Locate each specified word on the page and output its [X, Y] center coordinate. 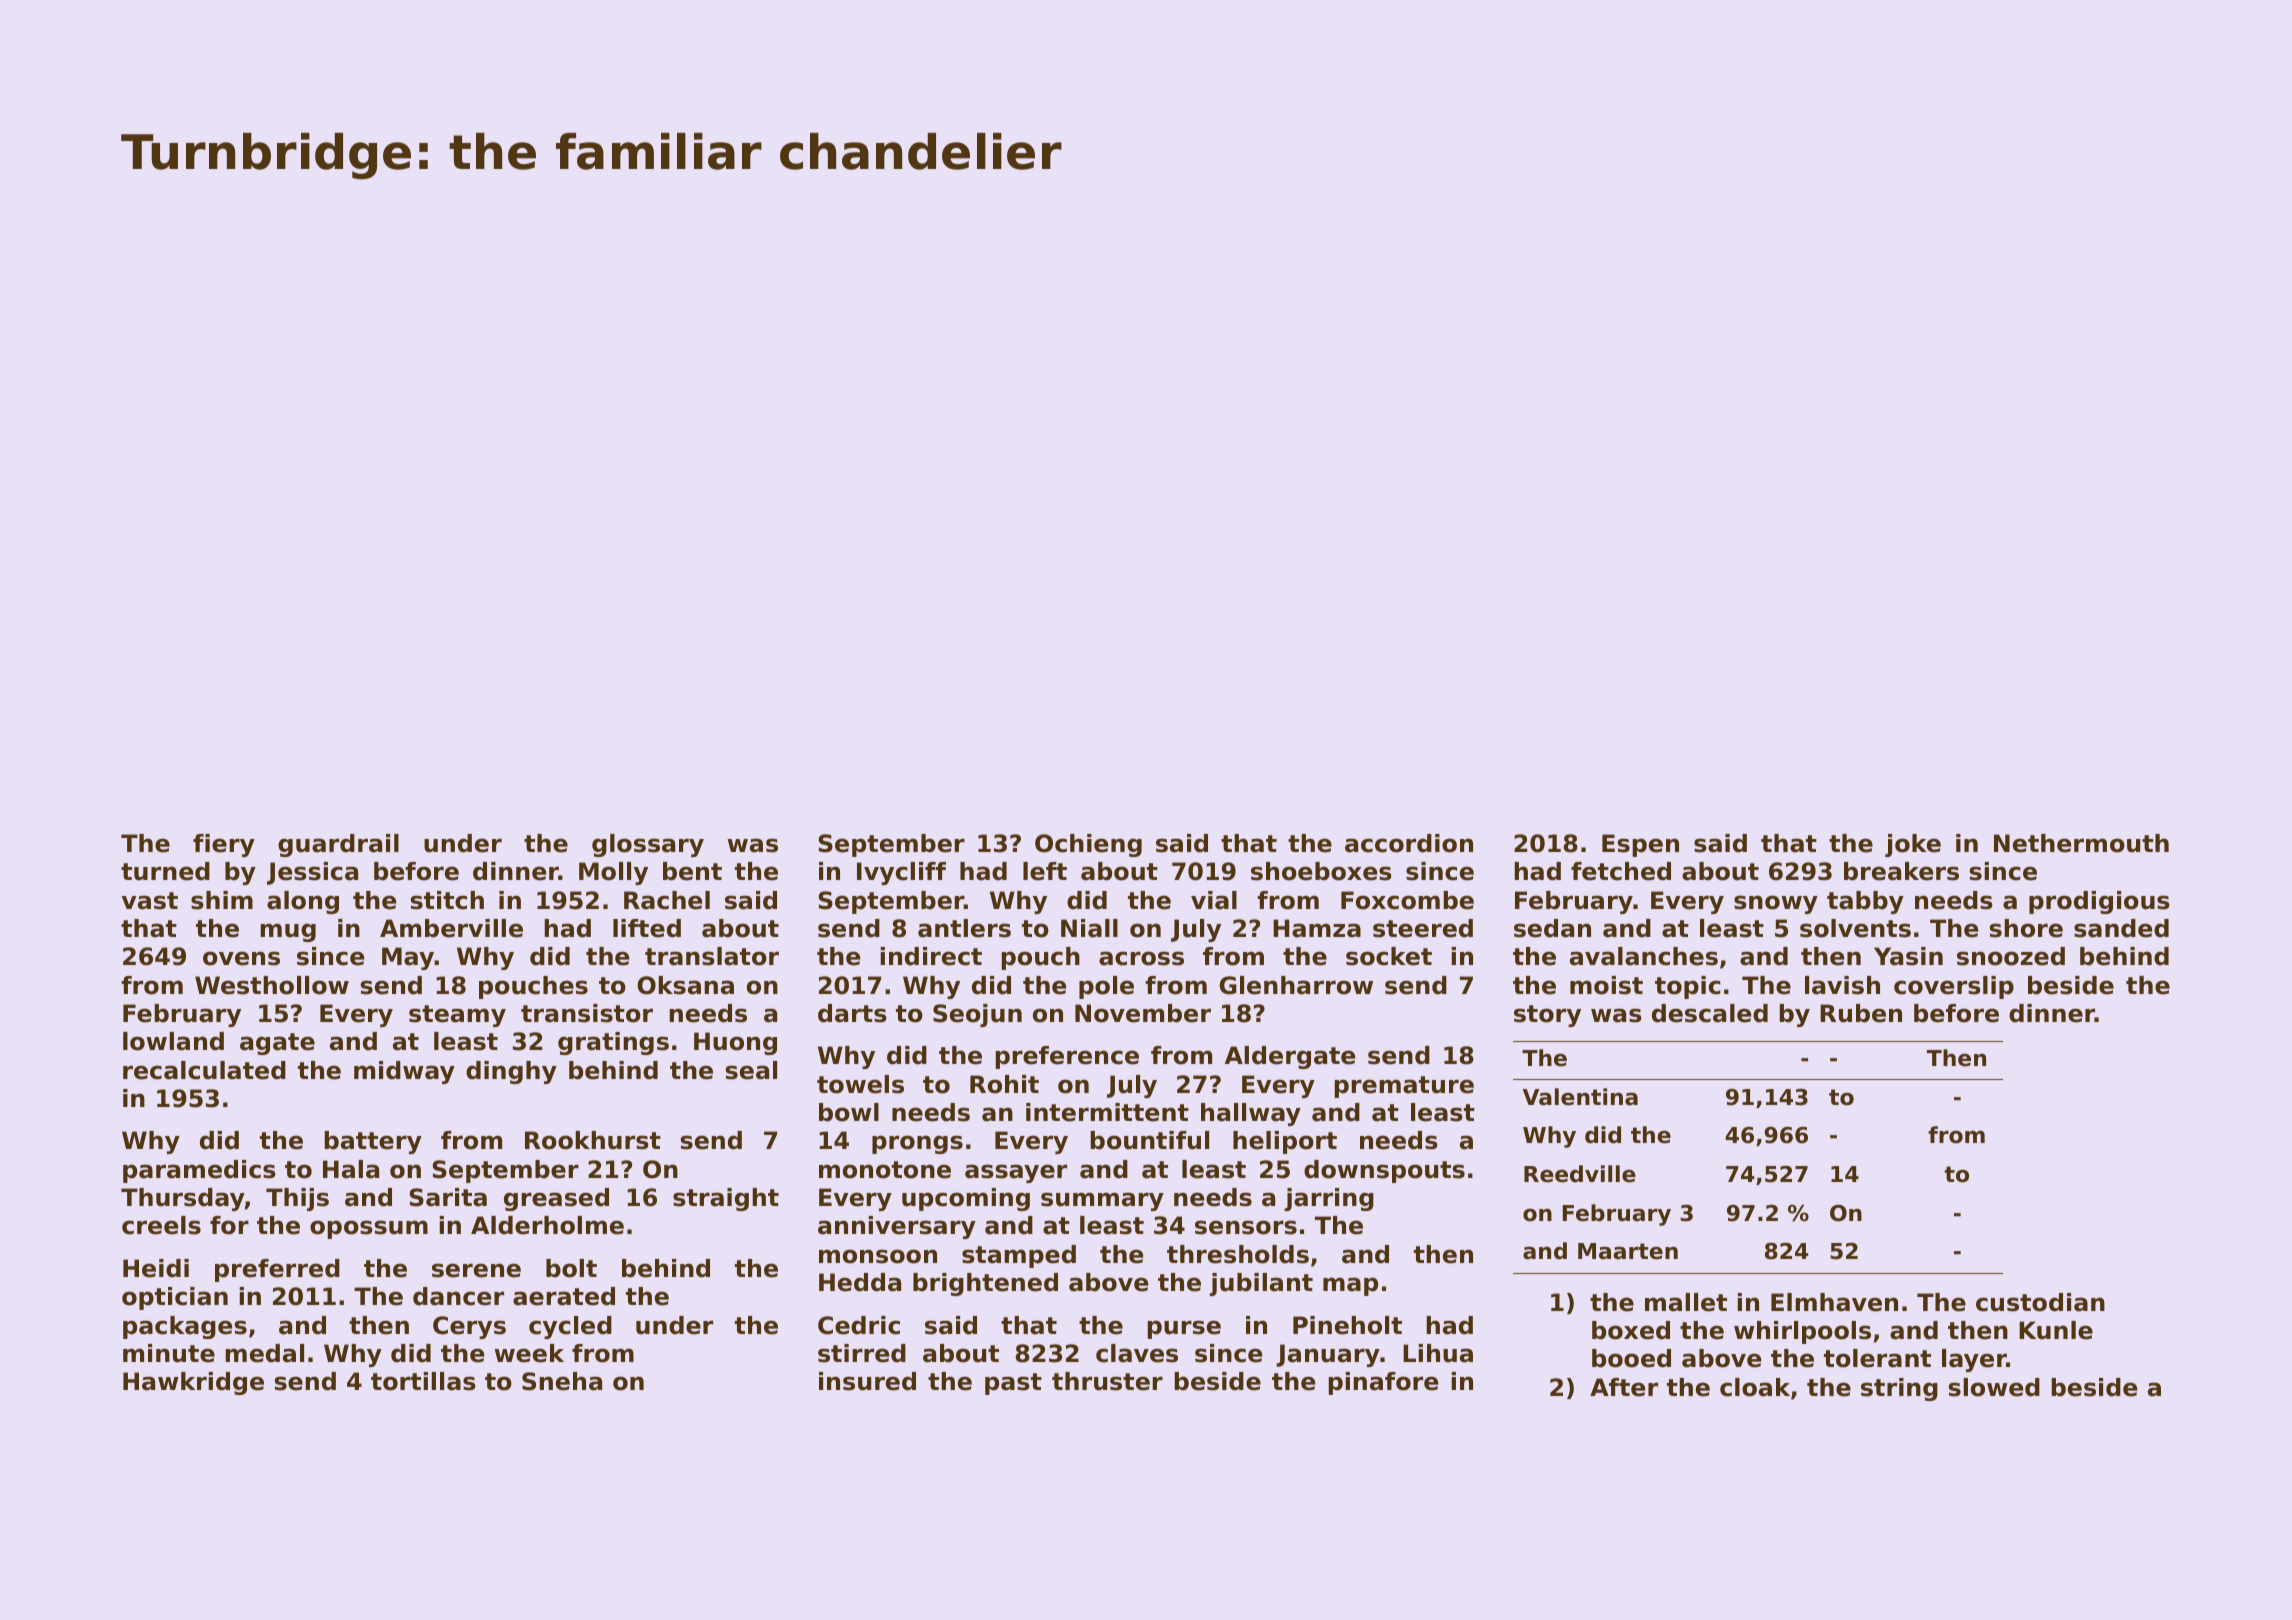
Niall [1089, 928]
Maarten [1628, 1251]
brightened [985, 1284]
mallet [1686, 1302]
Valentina [1580, 1097]
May [408, 958]
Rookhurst [593, 1140]
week [529, 1353]
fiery [224, 845]
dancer [458, 1296]
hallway [1251, 1114]
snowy [1776, 904]
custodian [2040, 1302]
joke [1913, 845]
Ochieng [1088, 845]
